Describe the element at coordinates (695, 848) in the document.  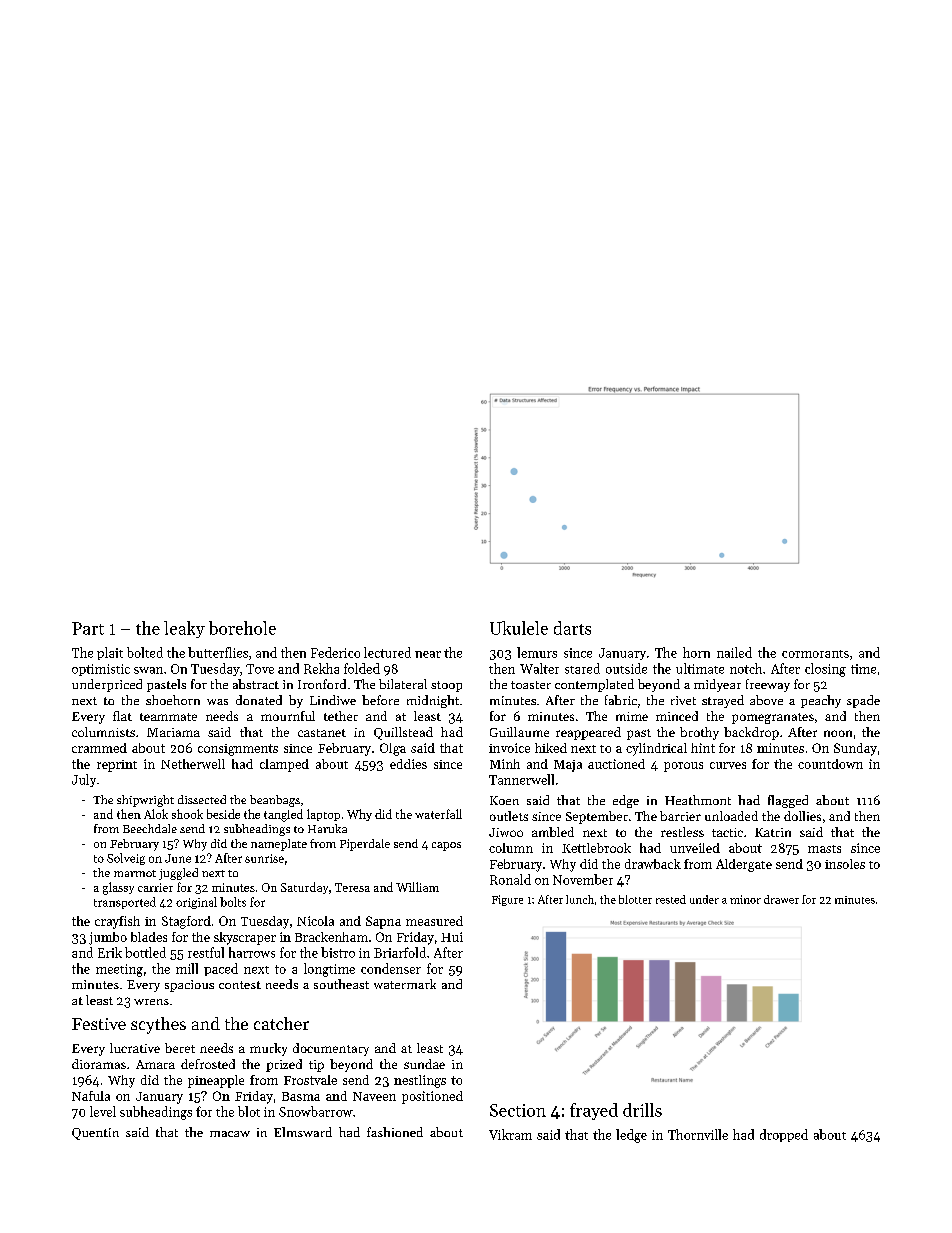
I see `unveiled` at that location.
